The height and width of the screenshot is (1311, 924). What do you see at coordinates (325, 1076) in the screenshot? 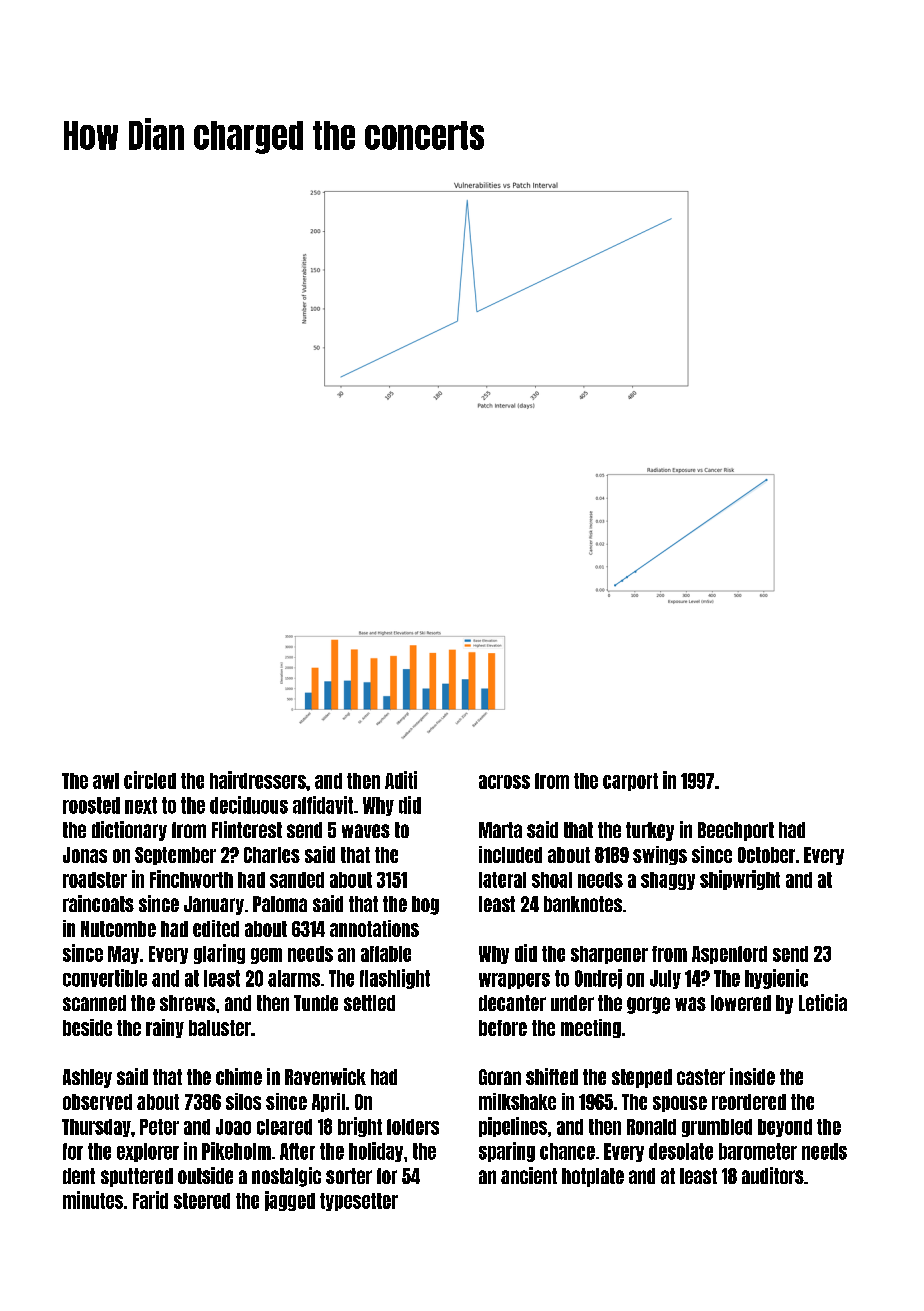
I see `Ravenwick` at bounding box center [325, 1076].
